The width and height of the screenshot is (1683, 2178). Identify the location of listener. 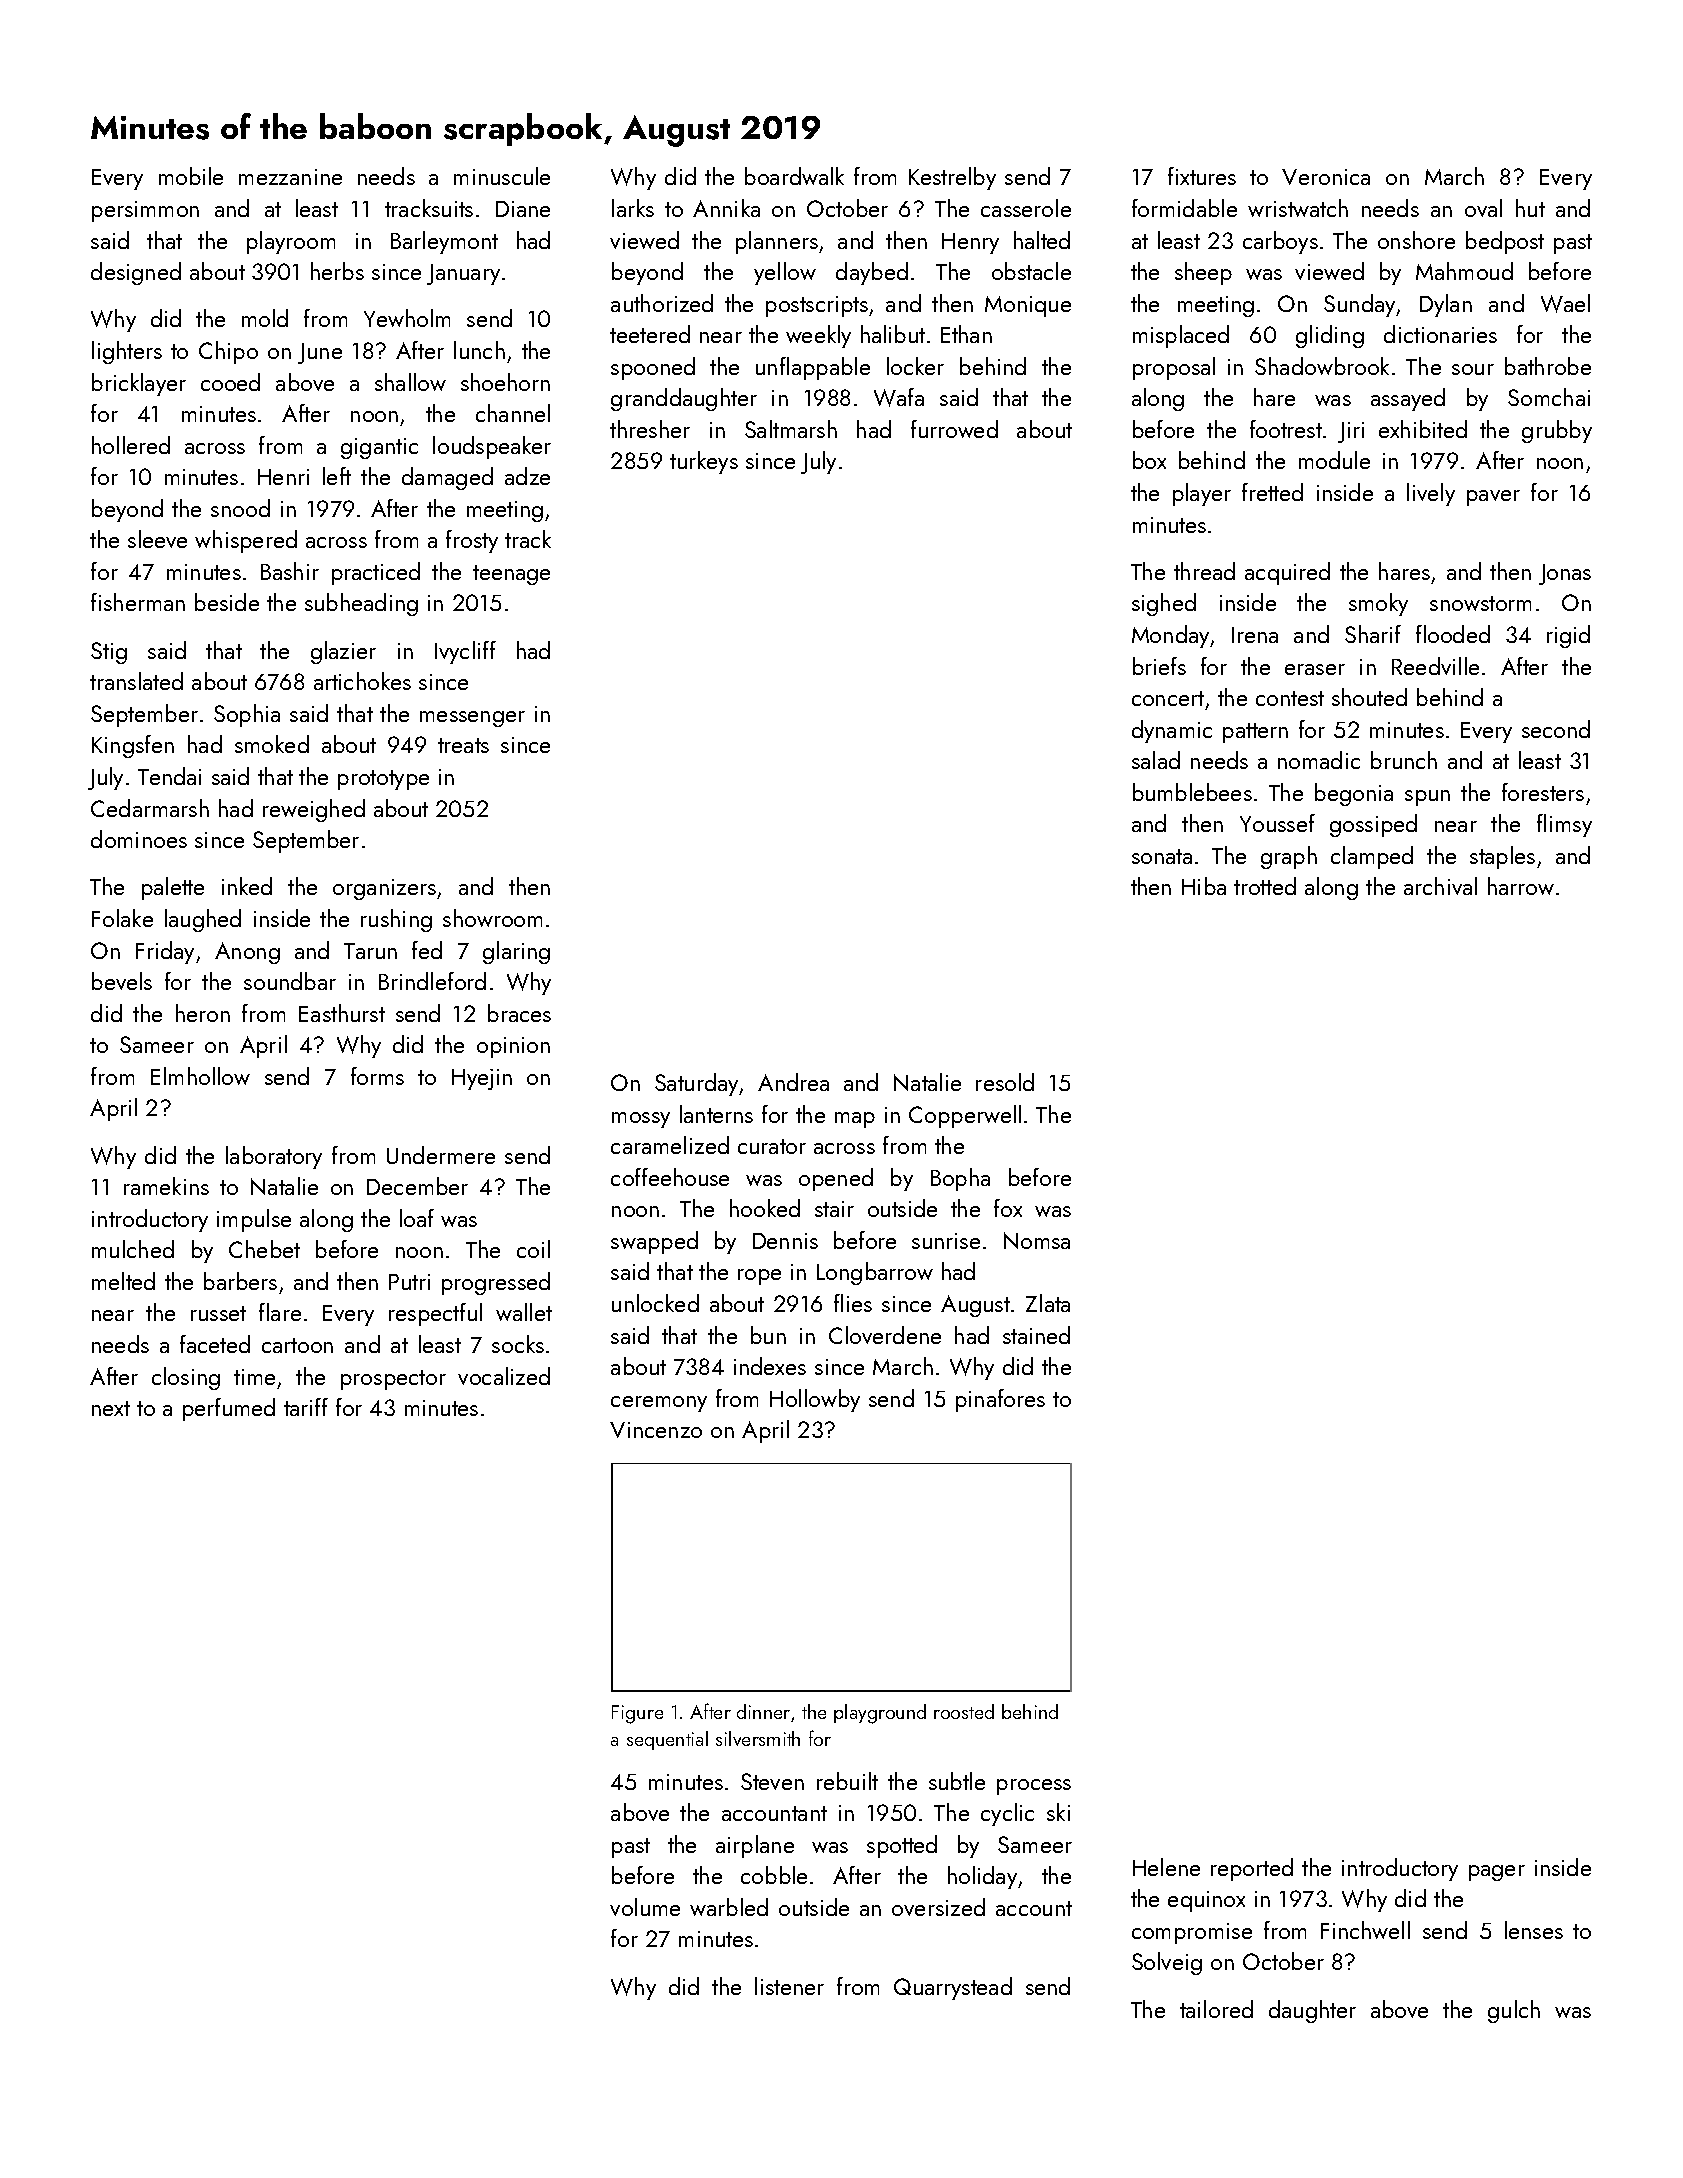
(789, 1986).
